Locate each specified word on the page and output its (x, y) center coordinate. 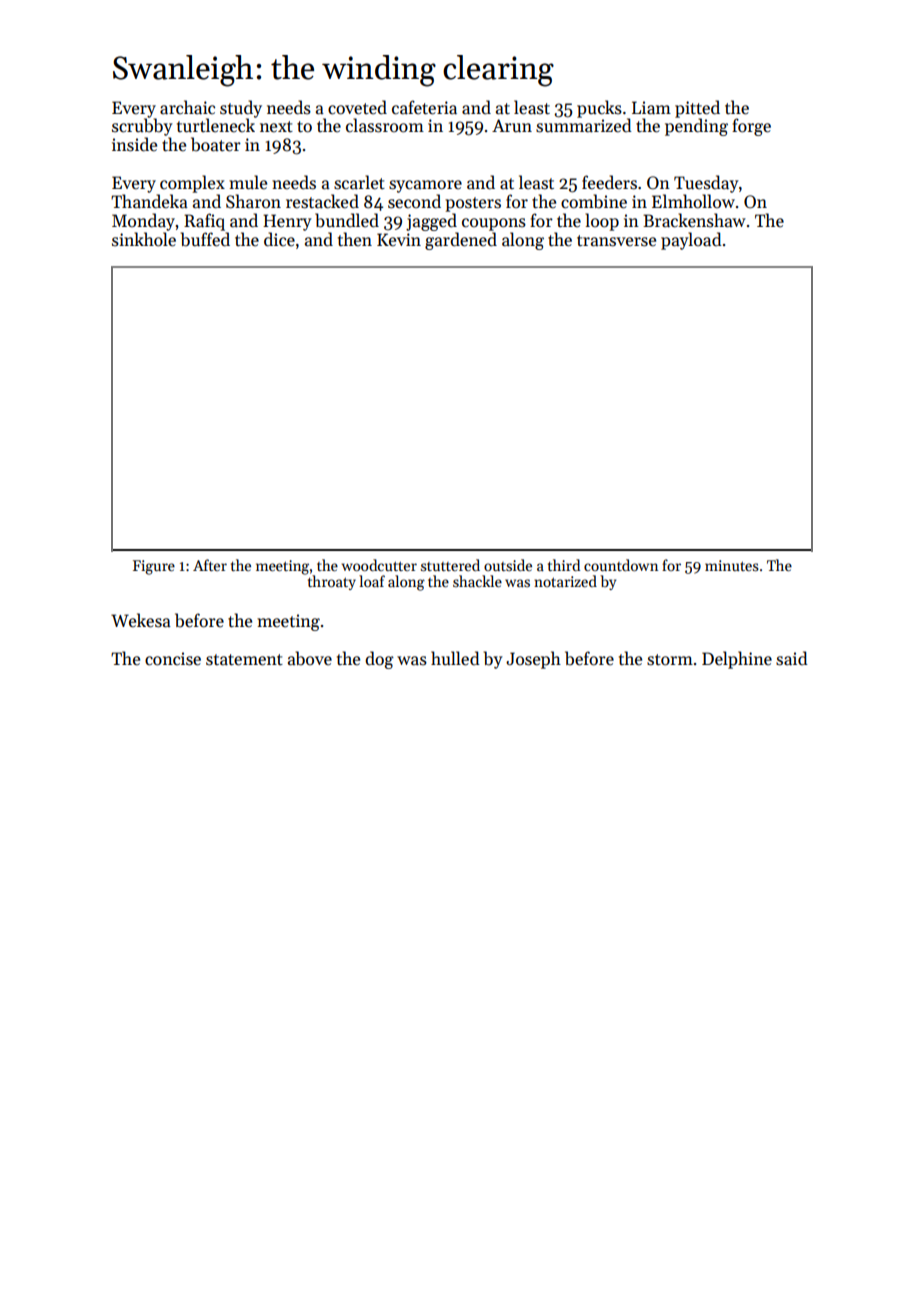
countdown (621, 565)
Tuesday (706, 184)
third (564, 565)
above (310, 658)
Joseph (533, 660)
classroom (385, 125)
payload (691, 241)
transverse (616, 241)
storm (670, 660)
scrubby (142, 127)
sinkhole (144, 239)
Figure (154, 567)
